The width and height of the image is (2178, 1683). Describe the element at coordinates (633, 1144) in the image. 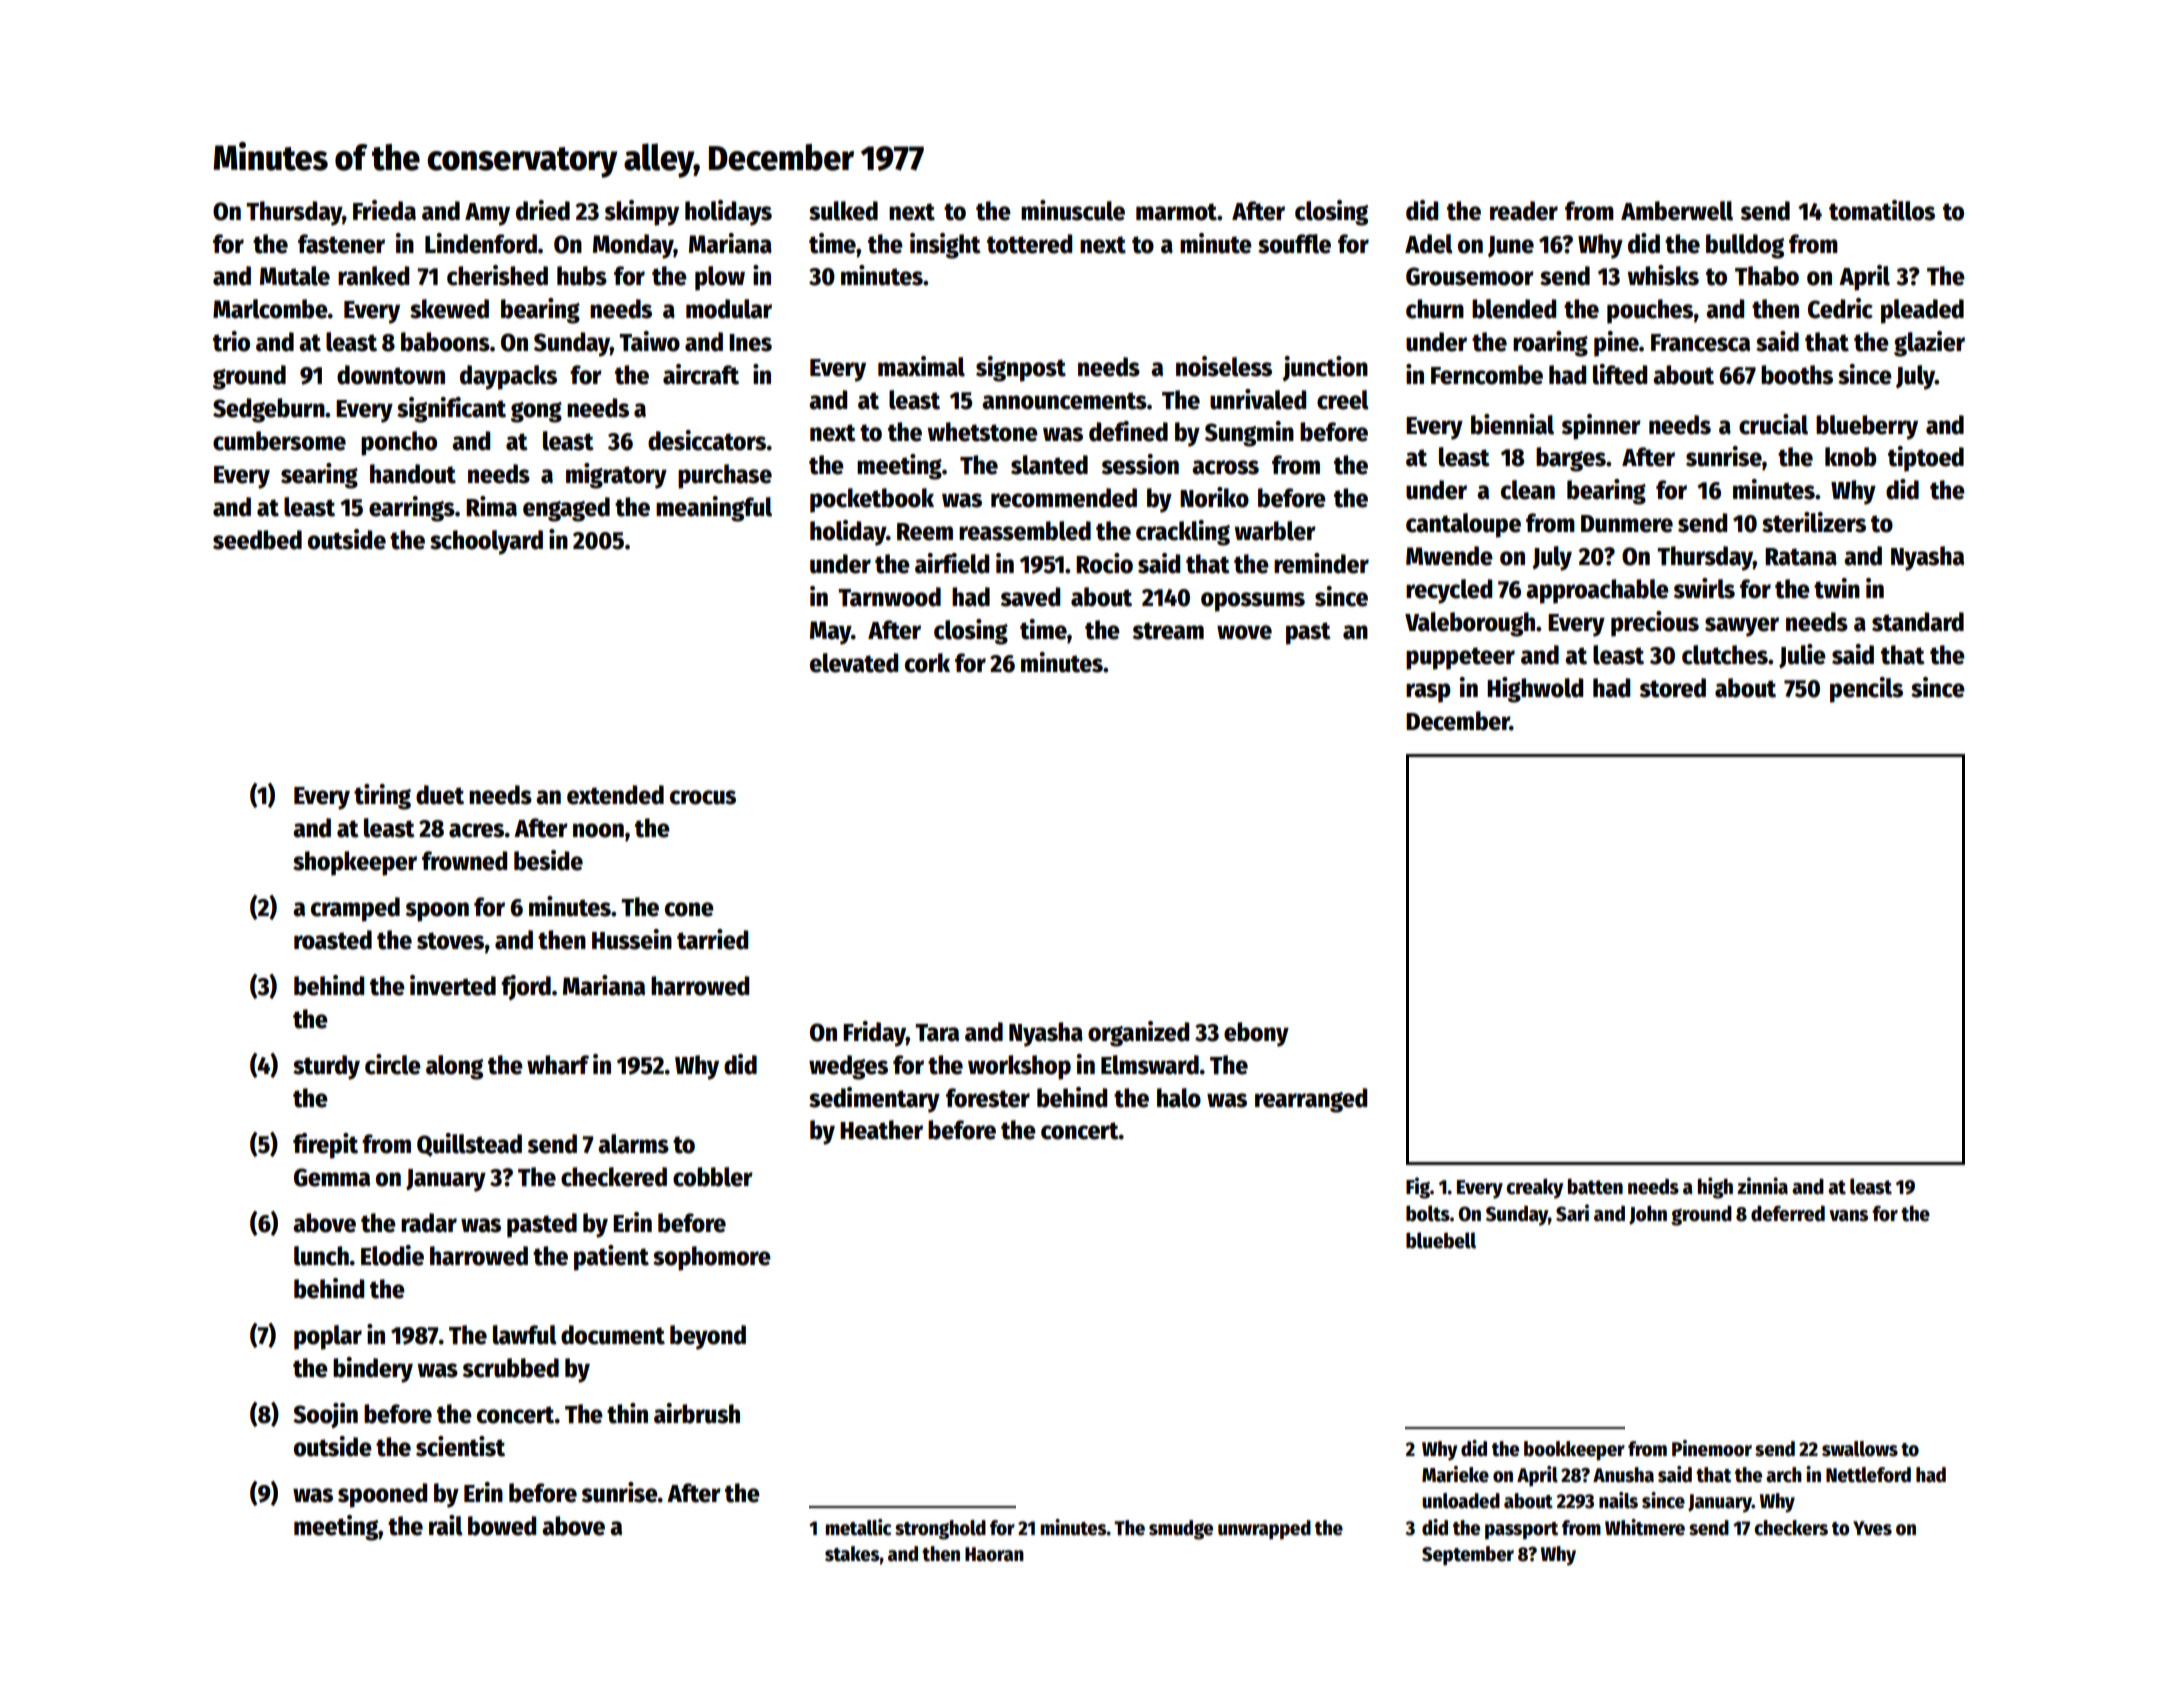

I see `alarms` at that location.
